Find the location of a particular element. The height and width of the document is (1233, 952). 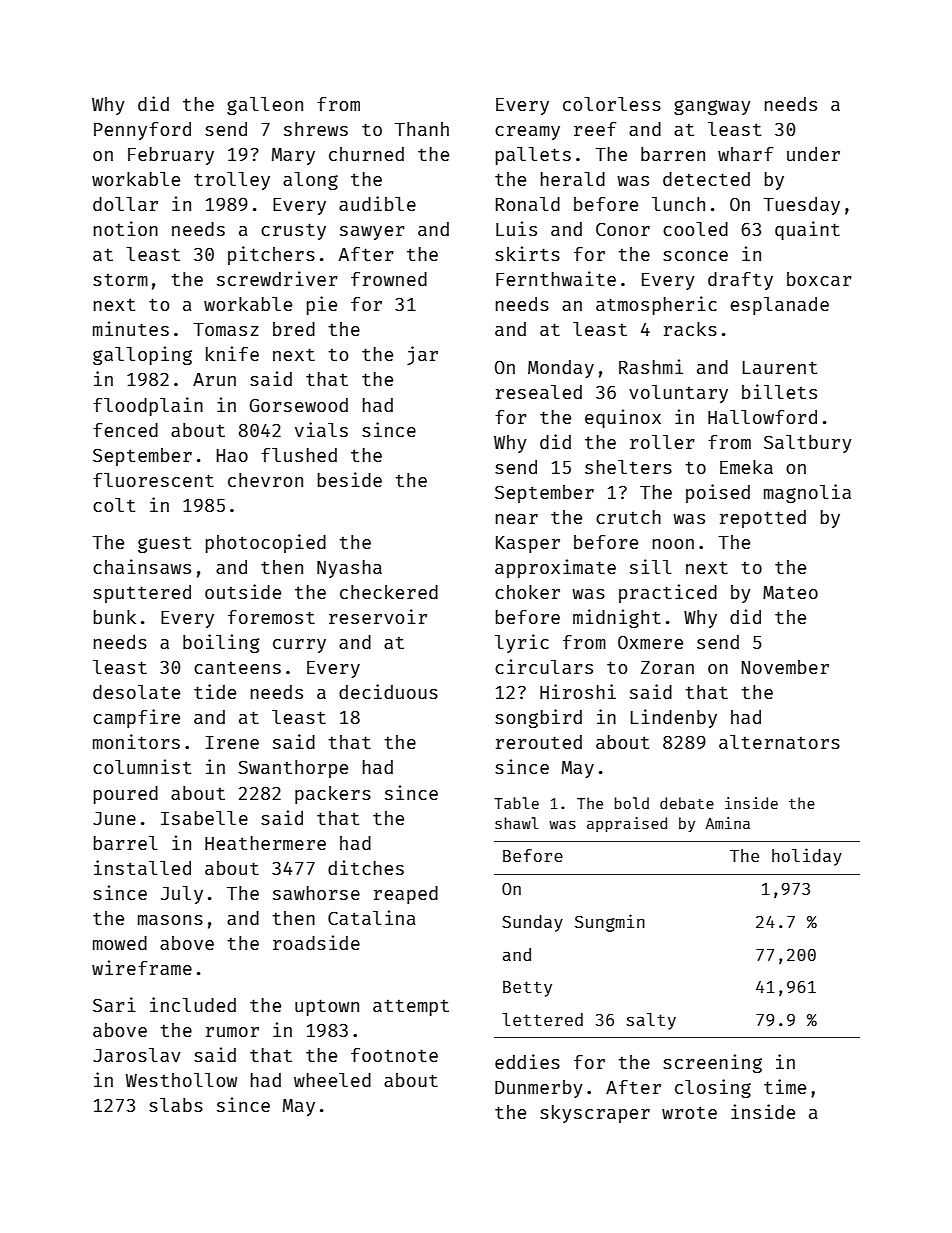

Heathermere is located at coordinates (265, 843).
